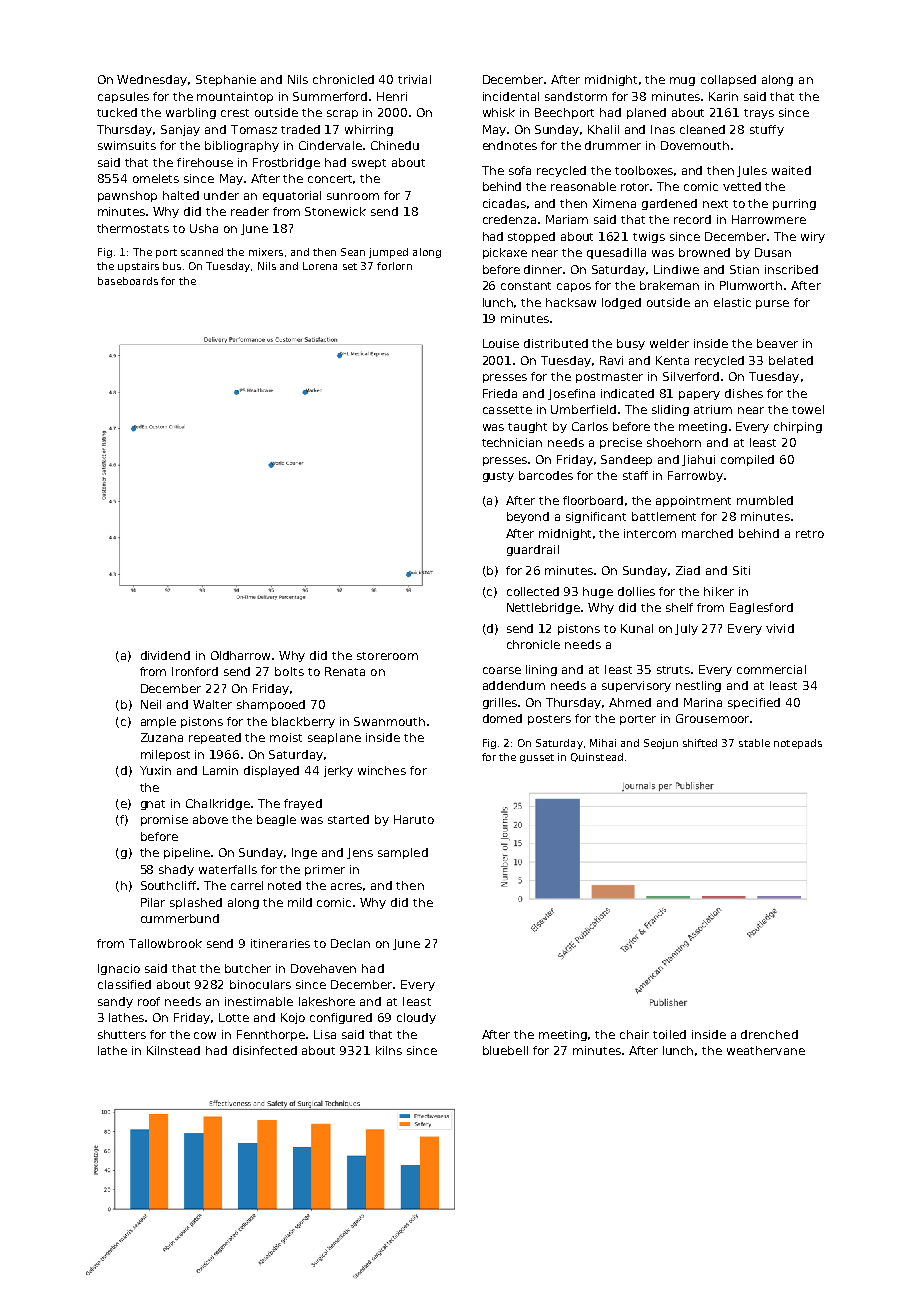  What do you see at coordinates (541, 670) in the page?
I see `lining` at bounding box center [541, 670].
